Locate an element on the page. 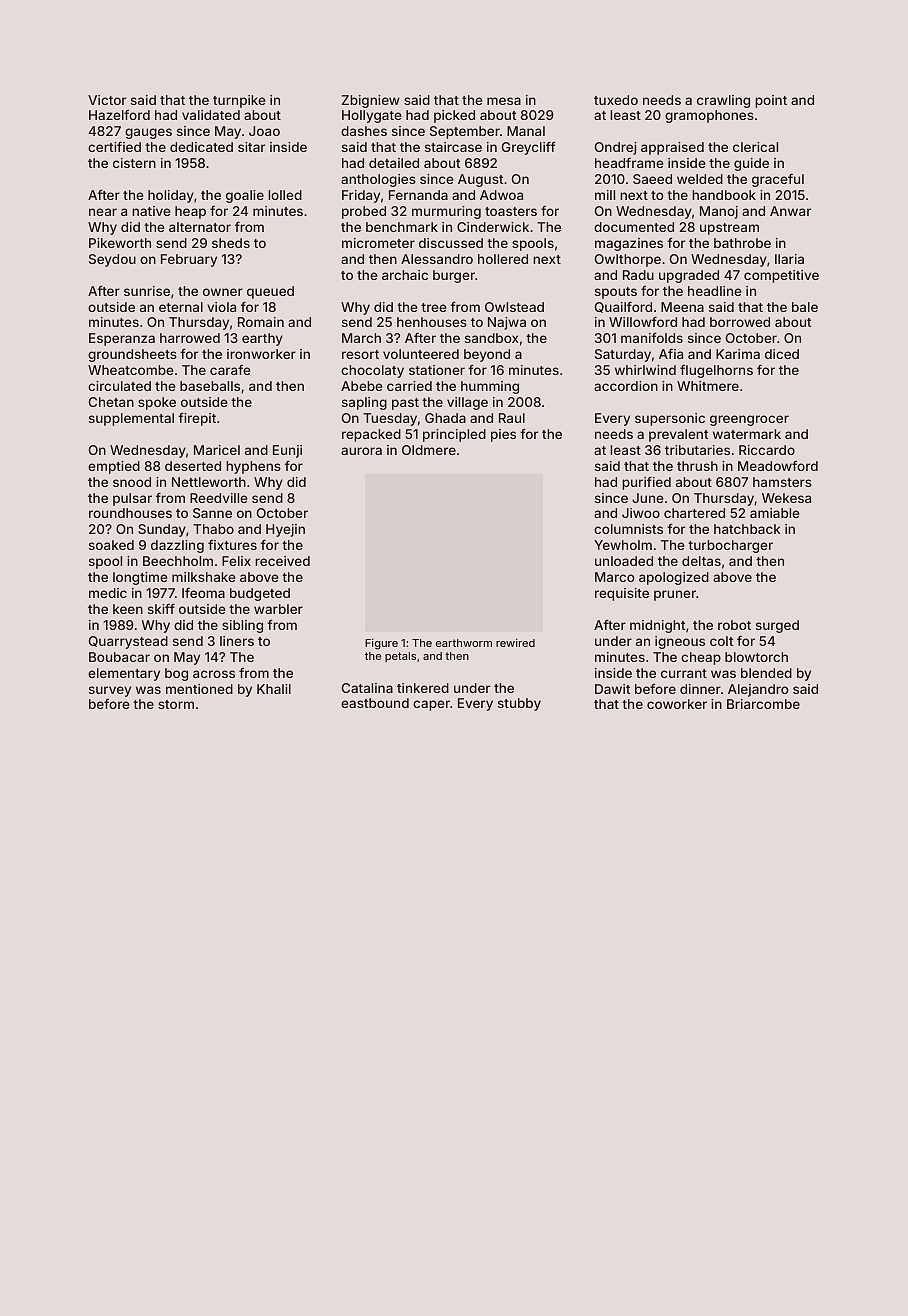 This image has width=908, height=1316. sunrise is located at coordinates (147, 291).
